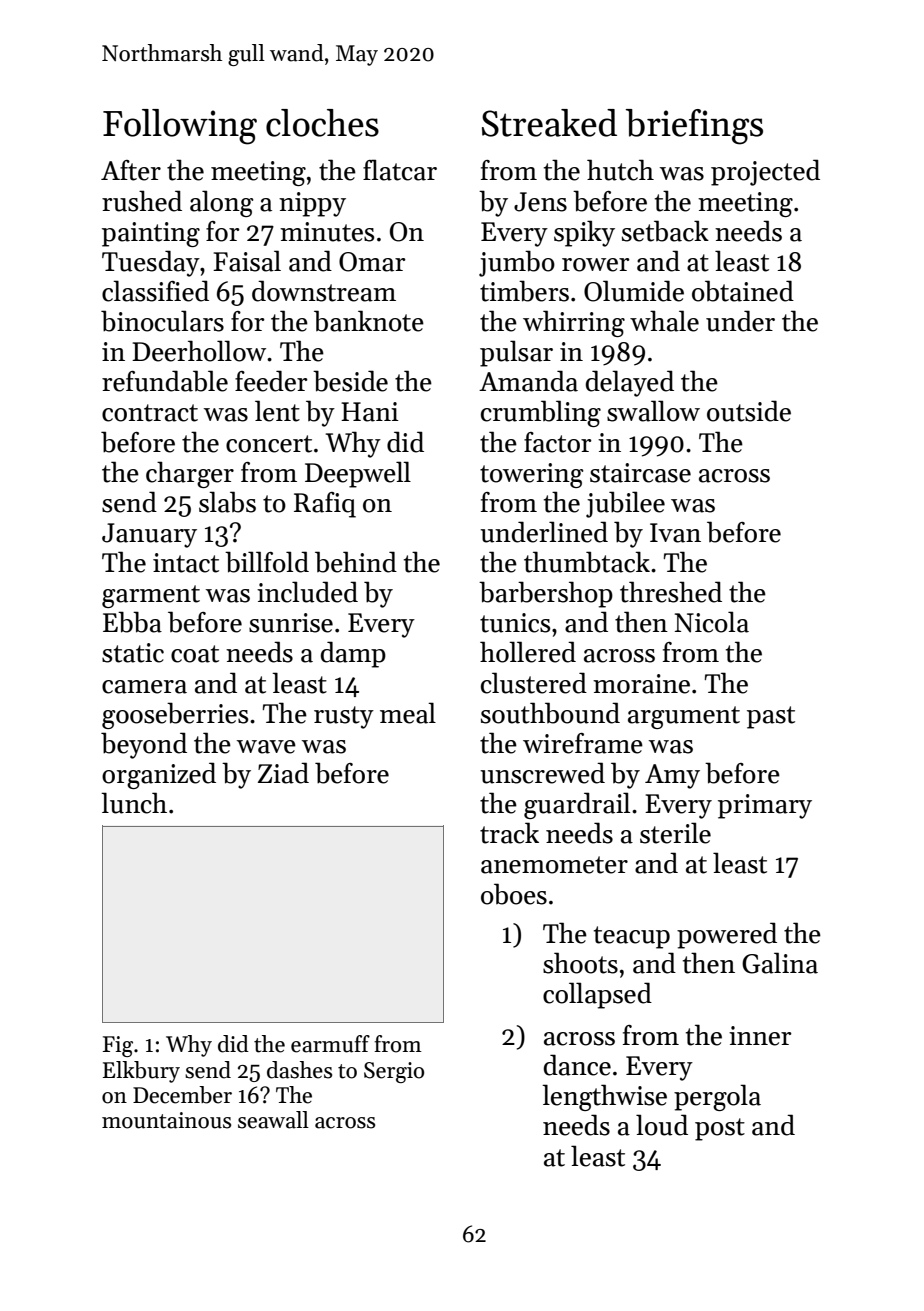 The height and width of the image is (1311, 924). What do you see at coordinates (180, 127) in the image?
I see `Following` at bounding box center [180, 127].
